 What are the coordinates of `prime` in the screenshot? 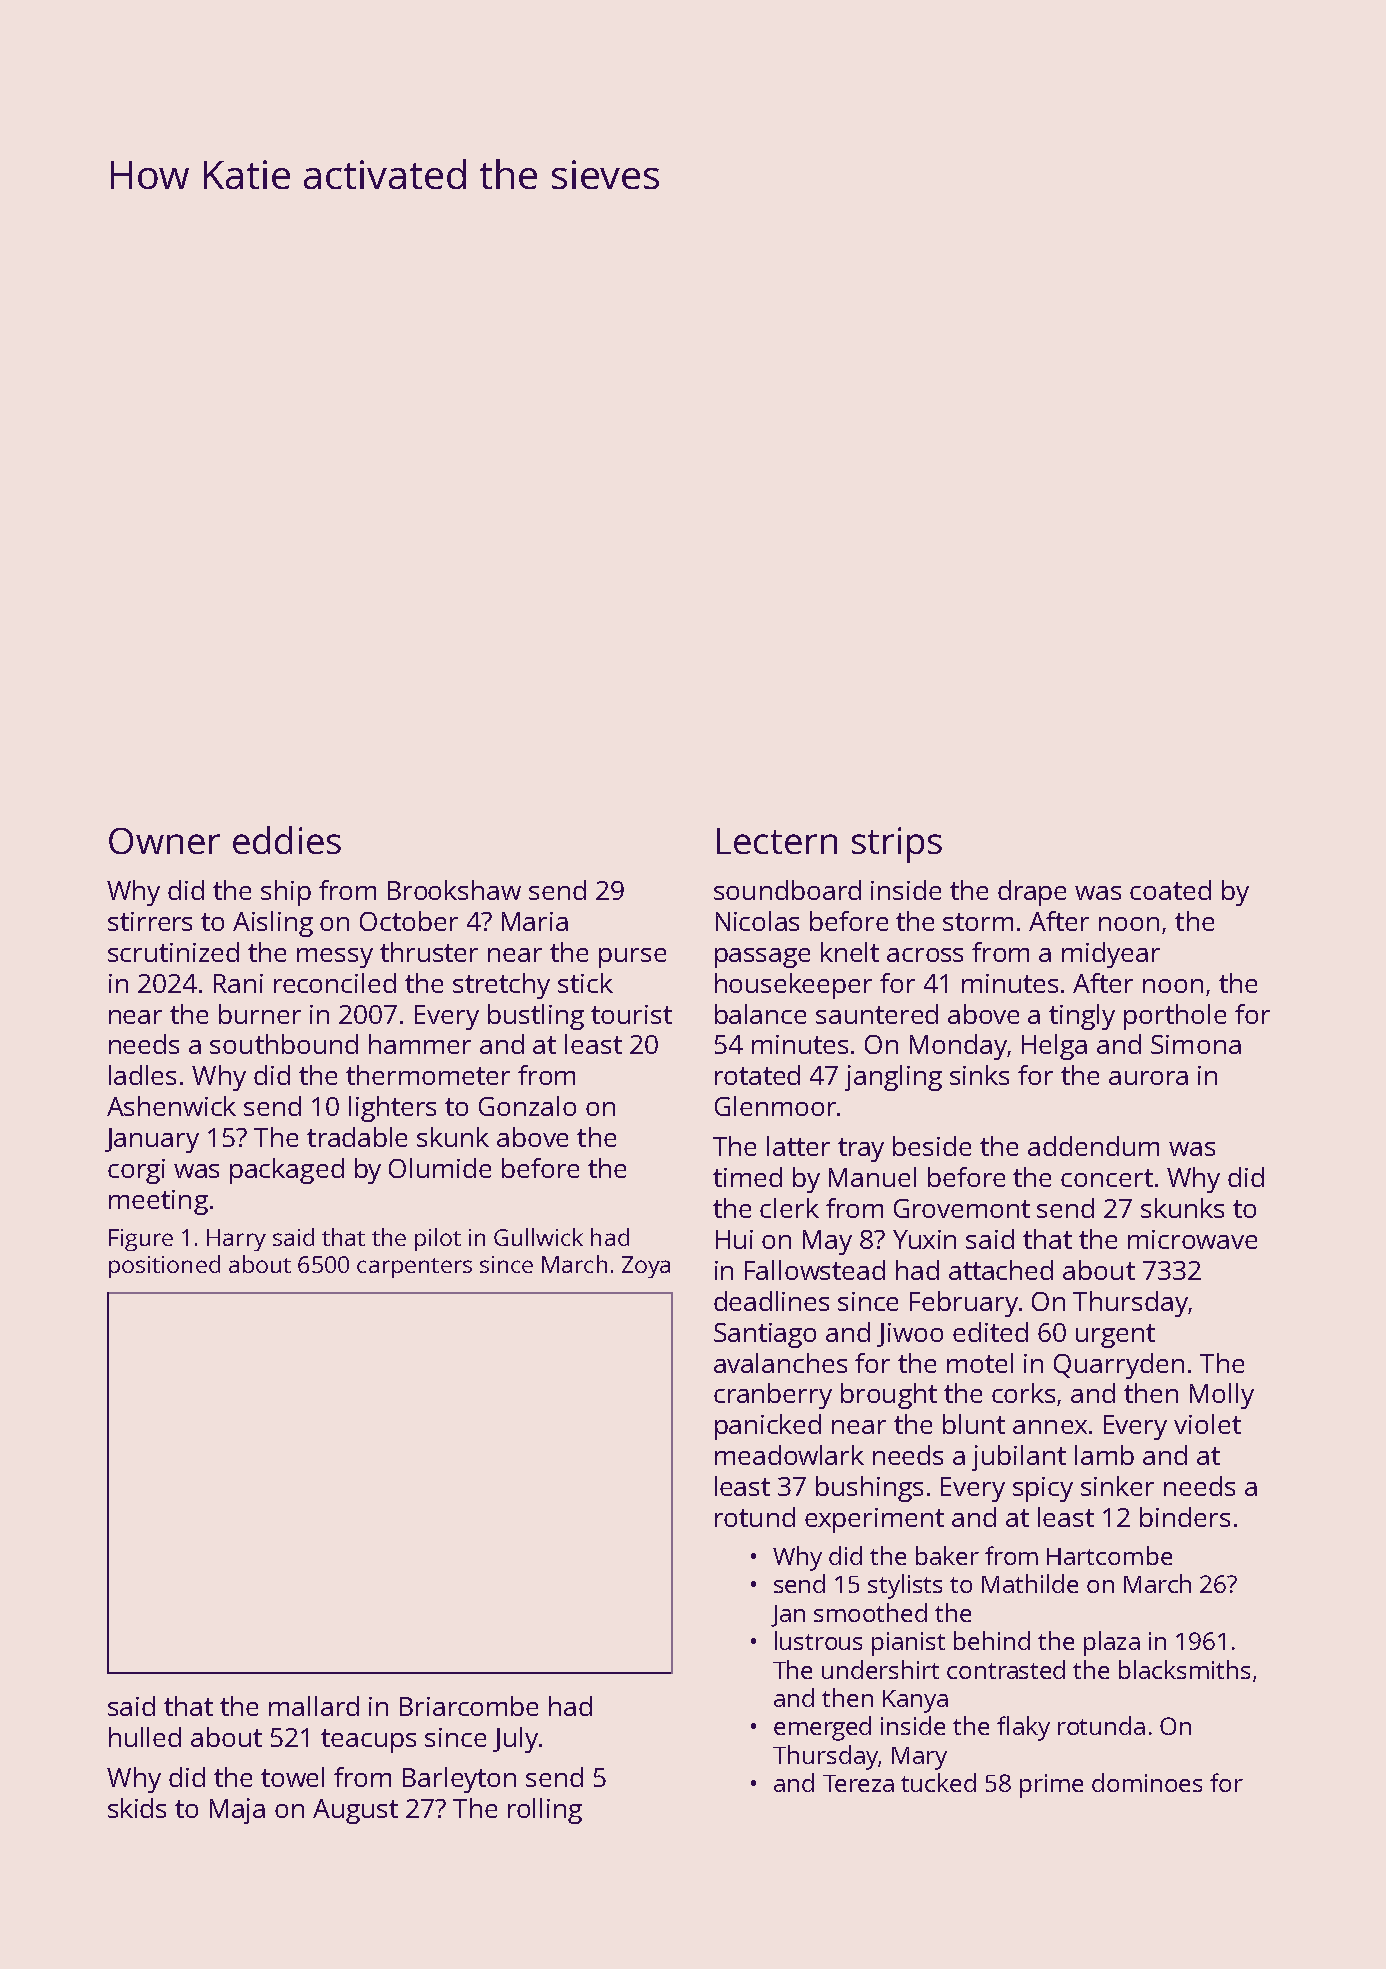 It's located at (1051, 1786).
